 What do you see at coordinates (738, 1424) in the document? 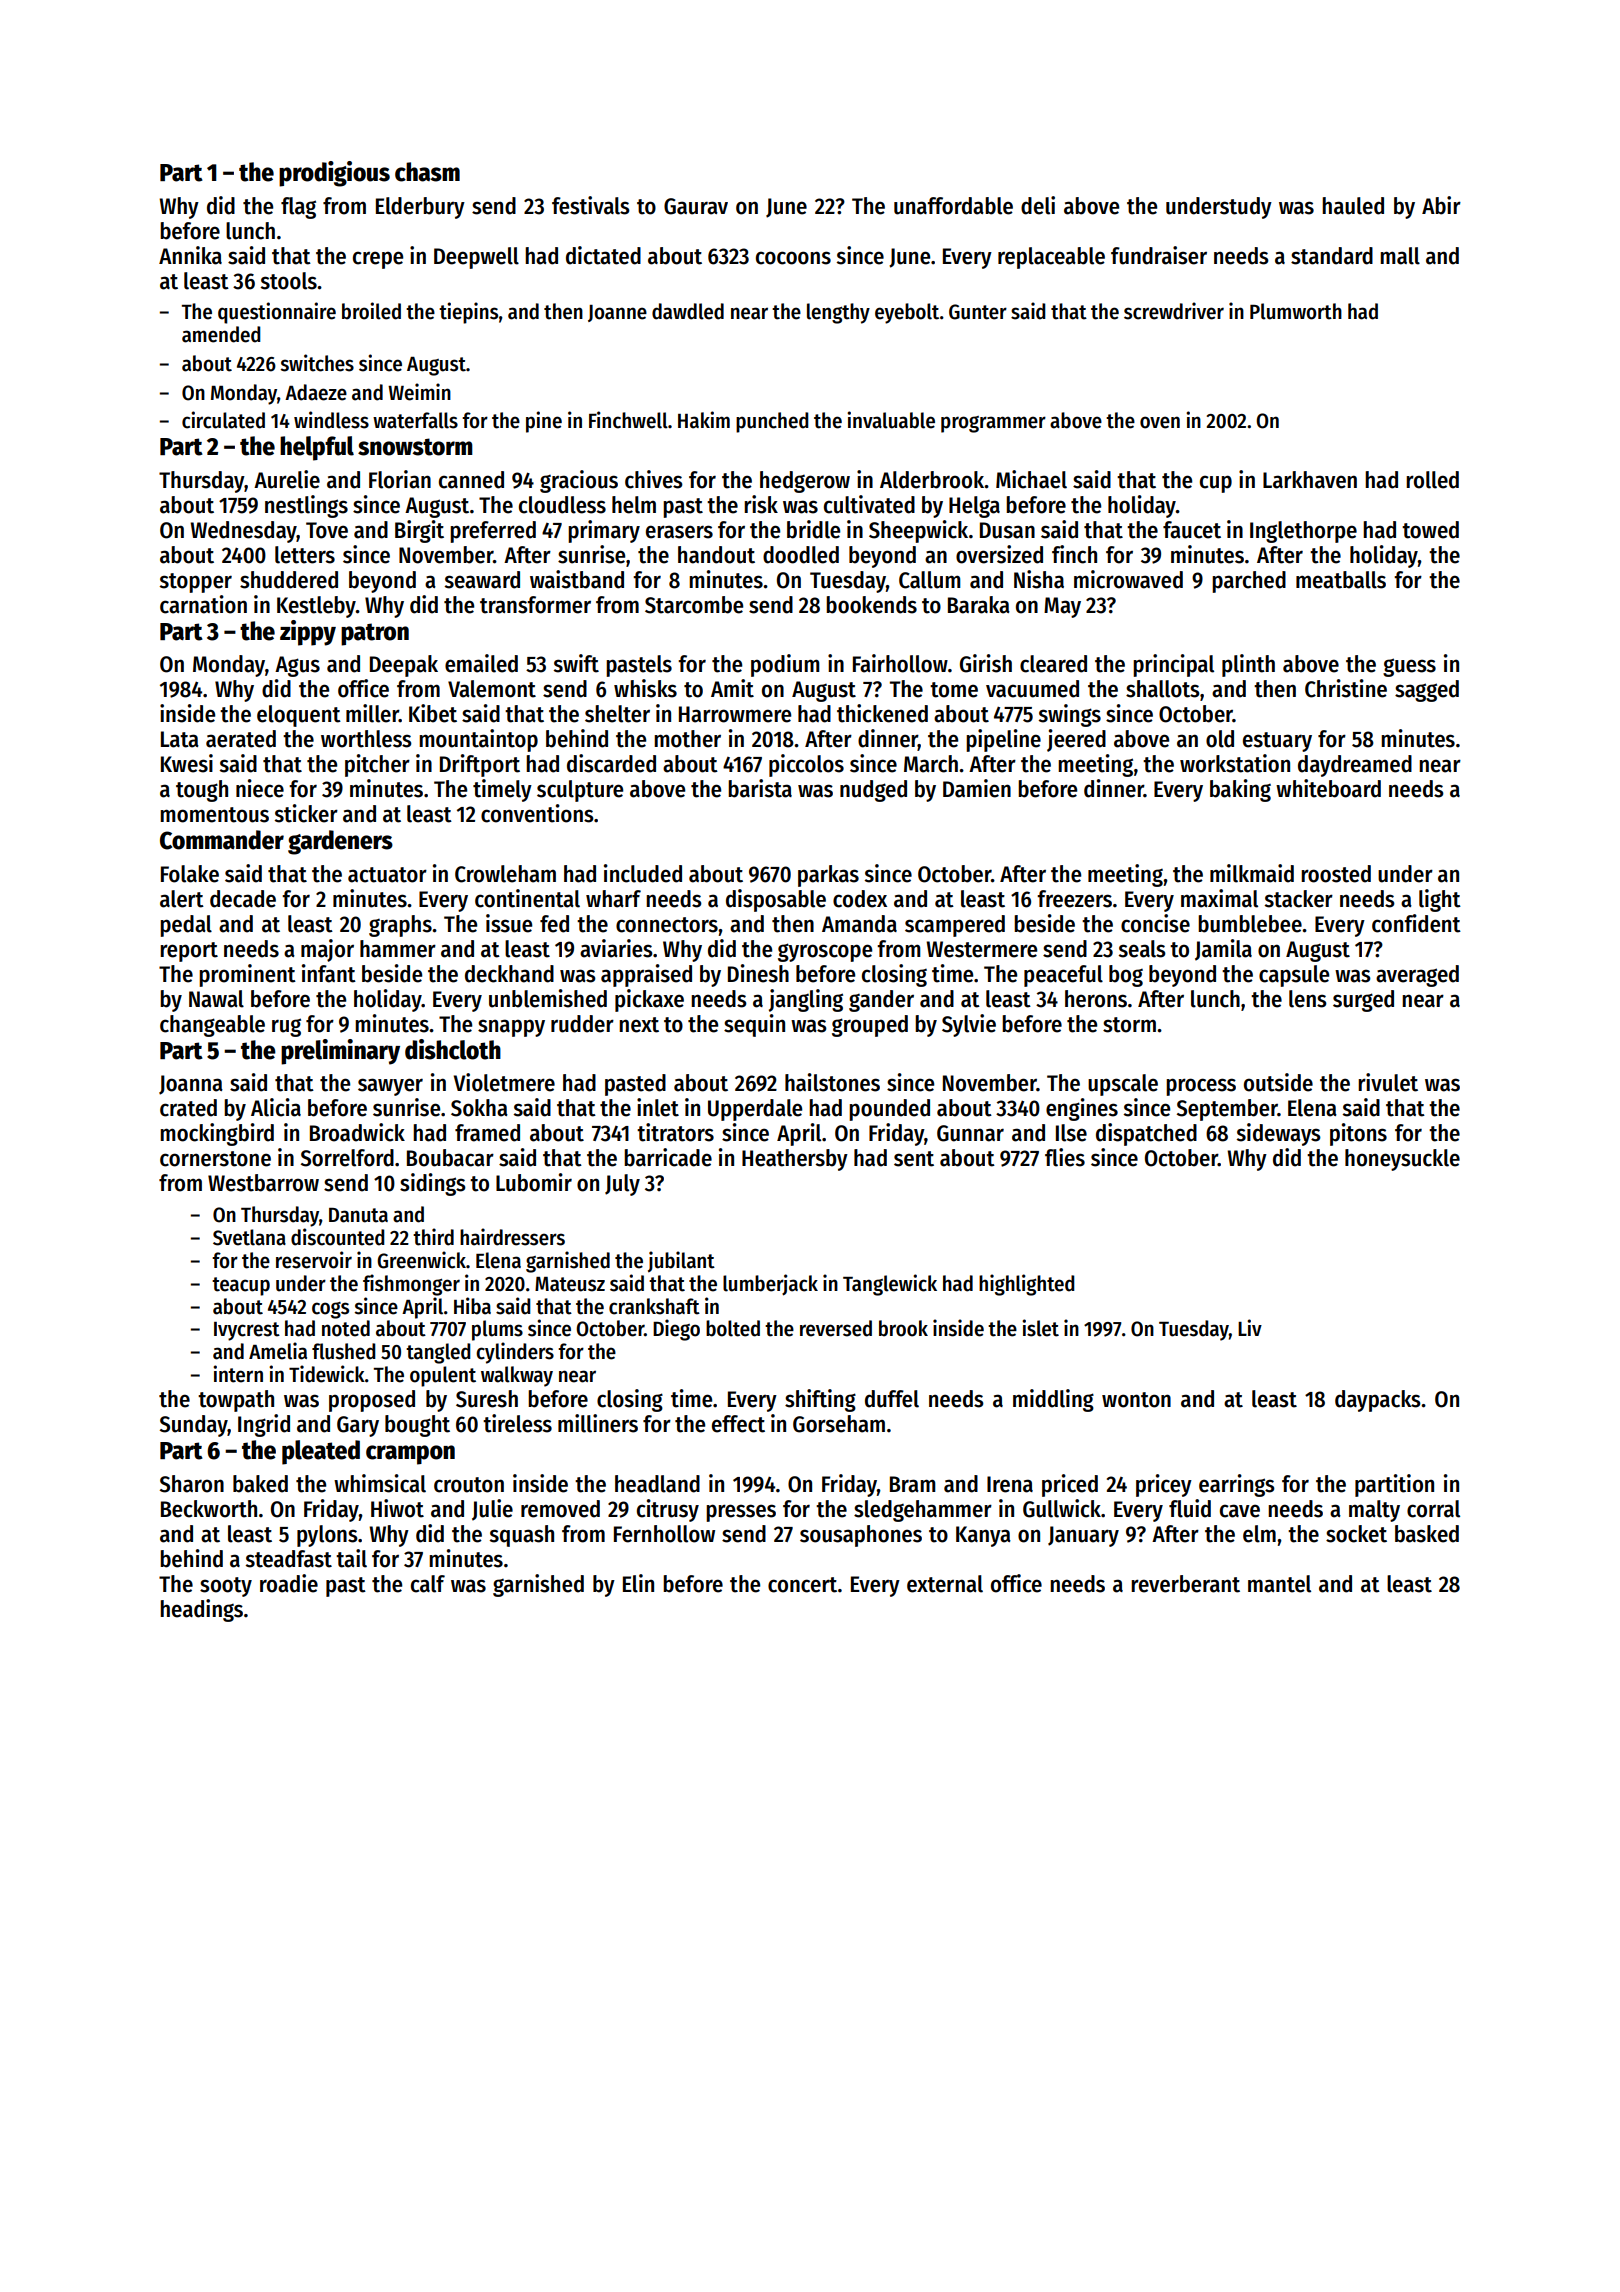
I see `effect` at bounding box center [738, 1424].
